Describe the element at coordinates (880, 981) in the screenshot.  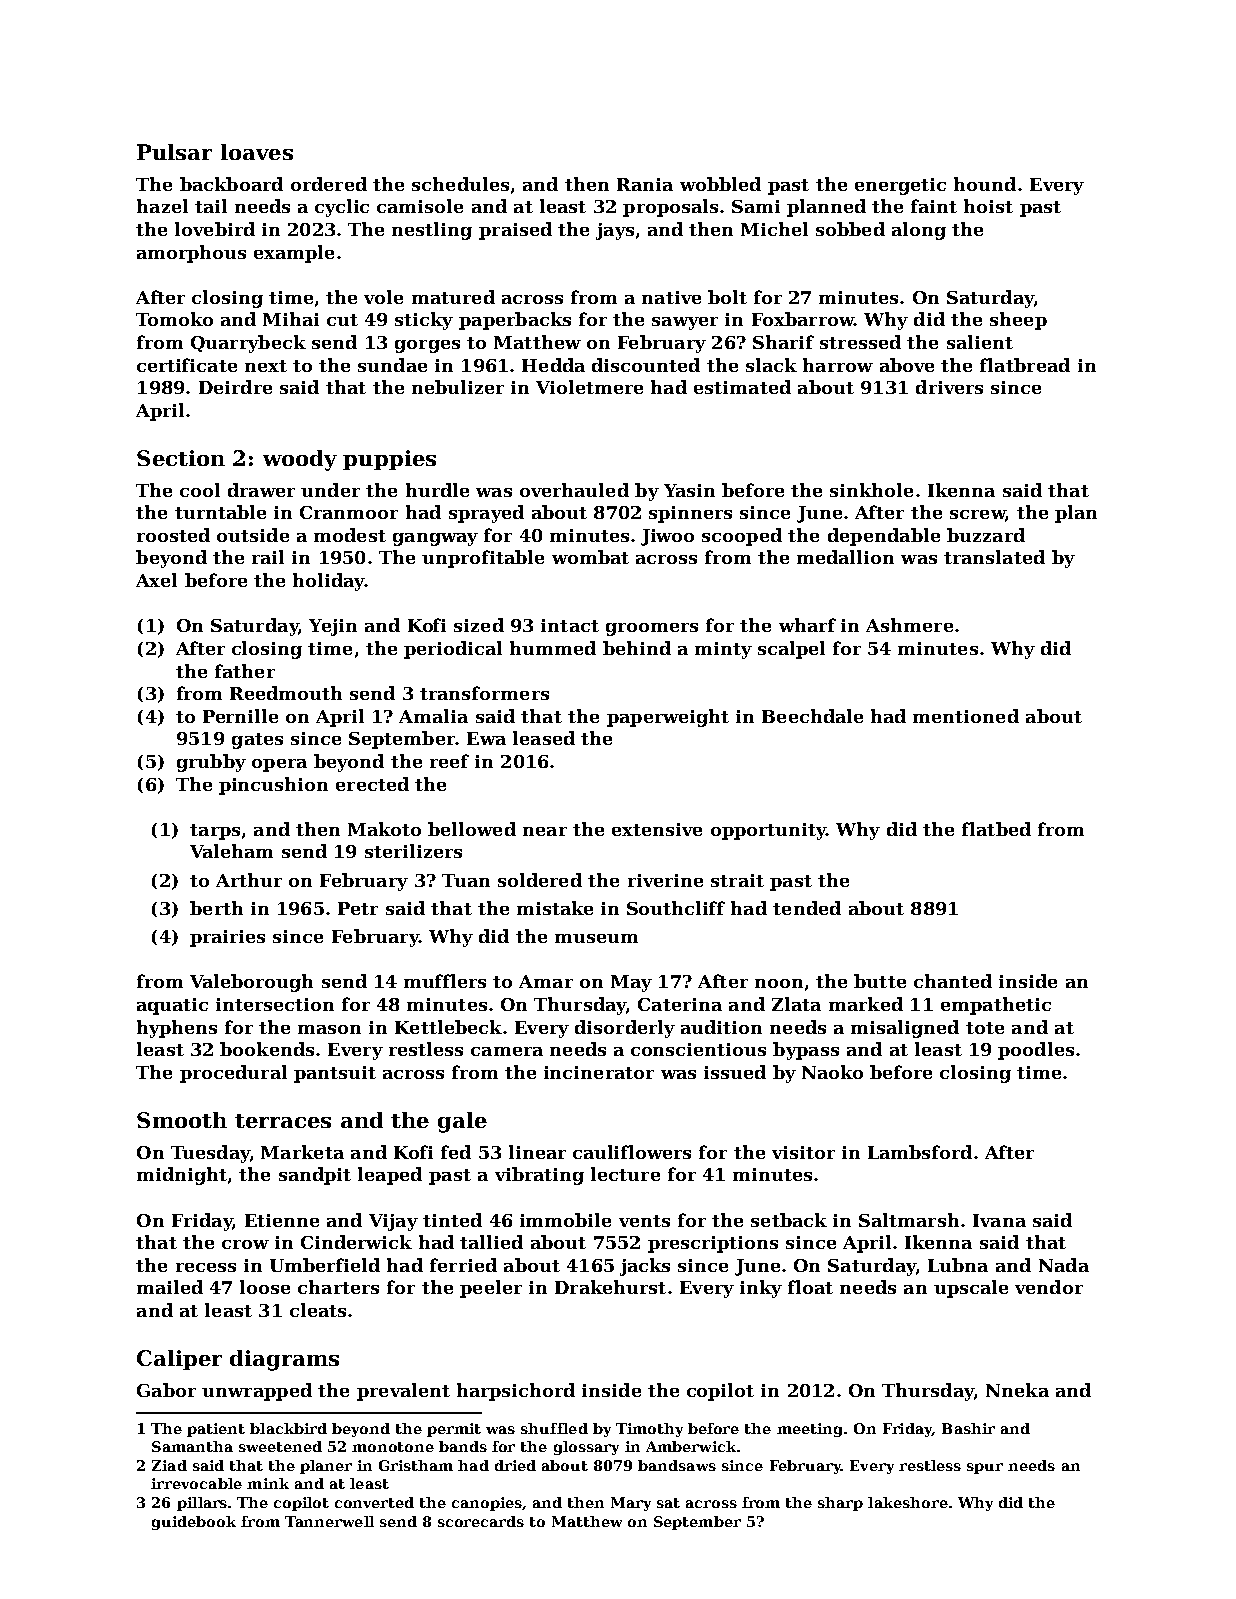
I see `butte` at that location.
